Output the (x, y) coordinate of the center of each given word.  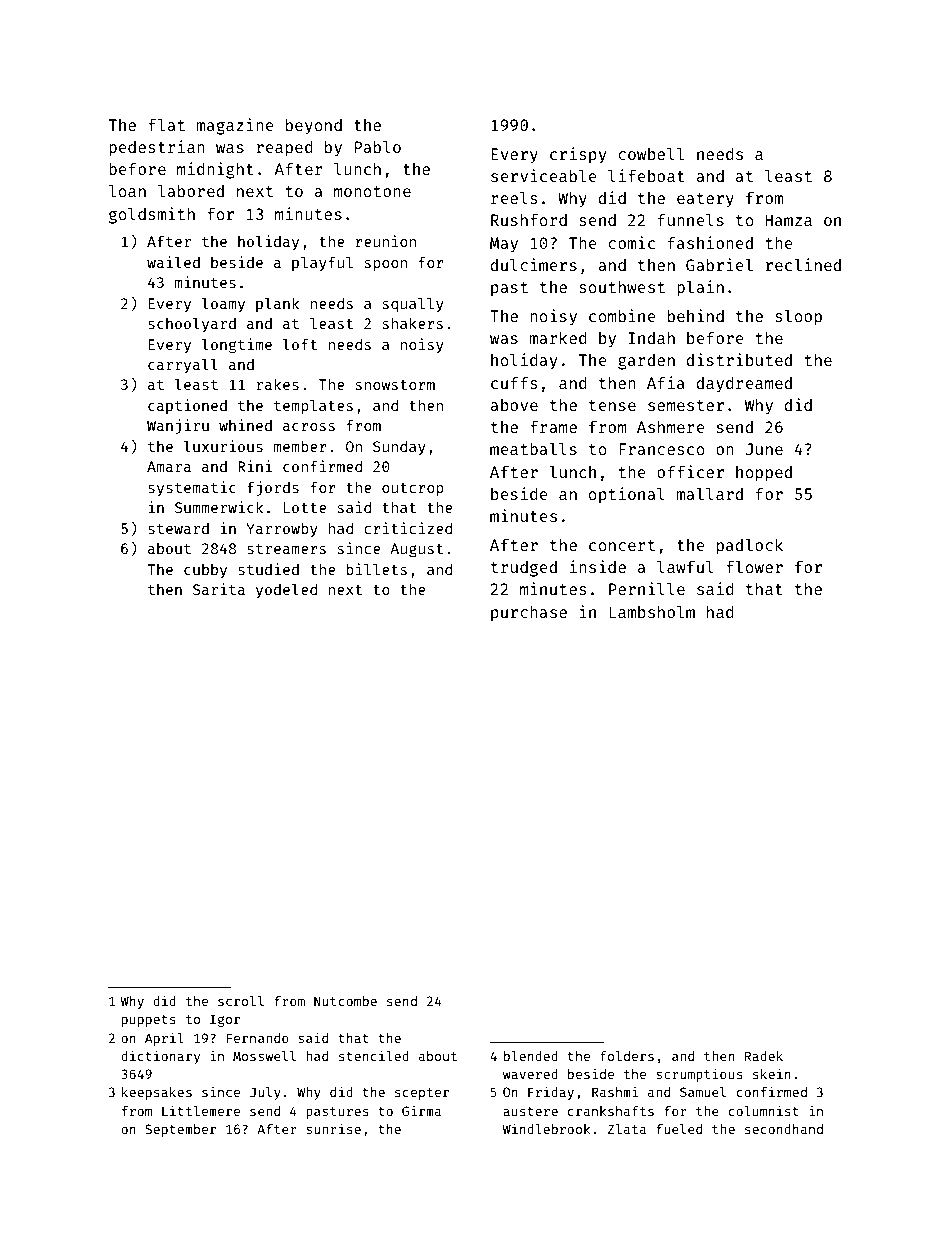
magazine (235, 126)
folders (627, 1056)
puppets (149, 1021)
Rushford (529, 219)
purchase (529, 614)
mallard (709, 493)
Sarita (219, 589)
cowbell (651, 153)
